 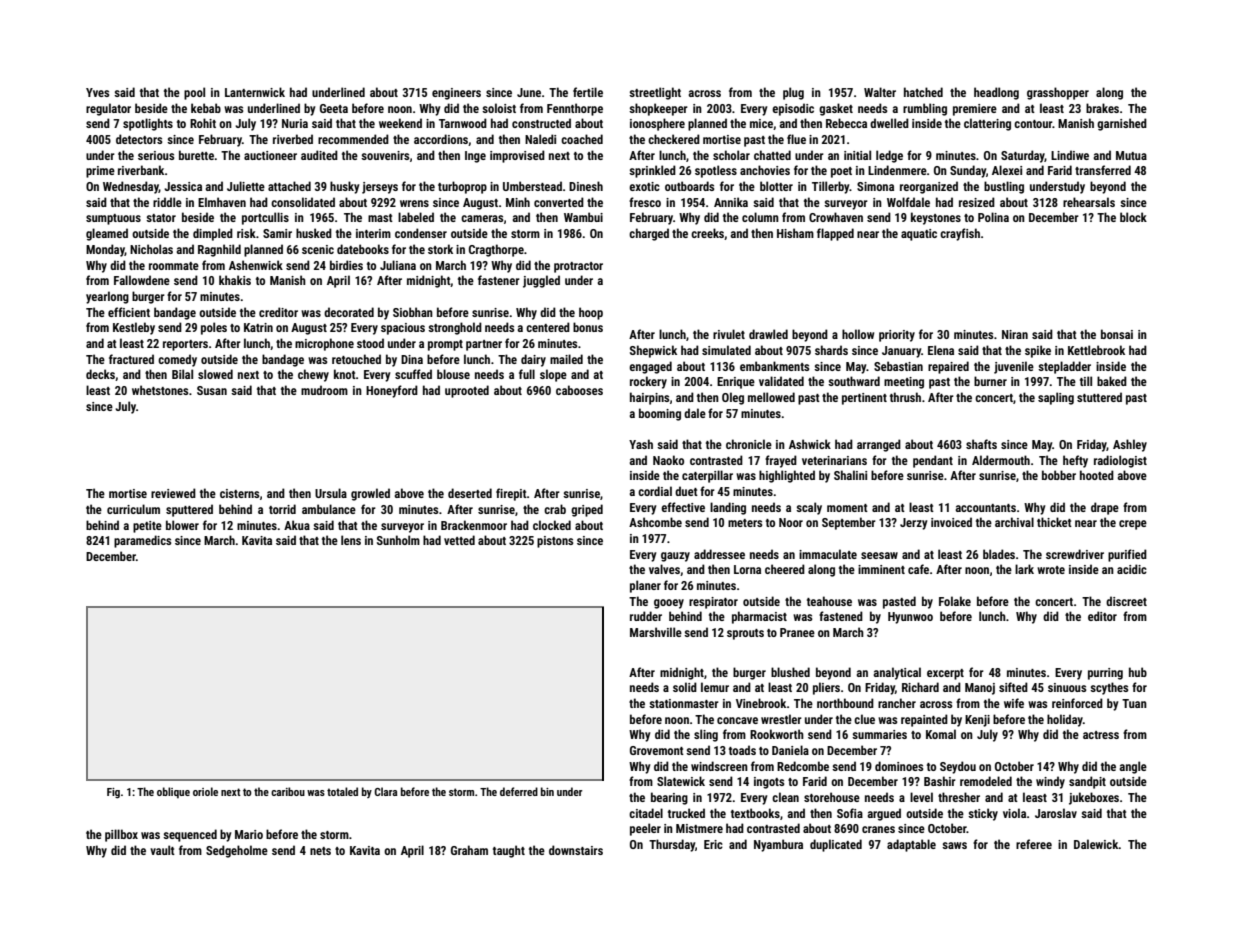 What do you see at coordinates (97, 92) in the screenshot?
I see `Yves` at bounding box center [97, 92].
